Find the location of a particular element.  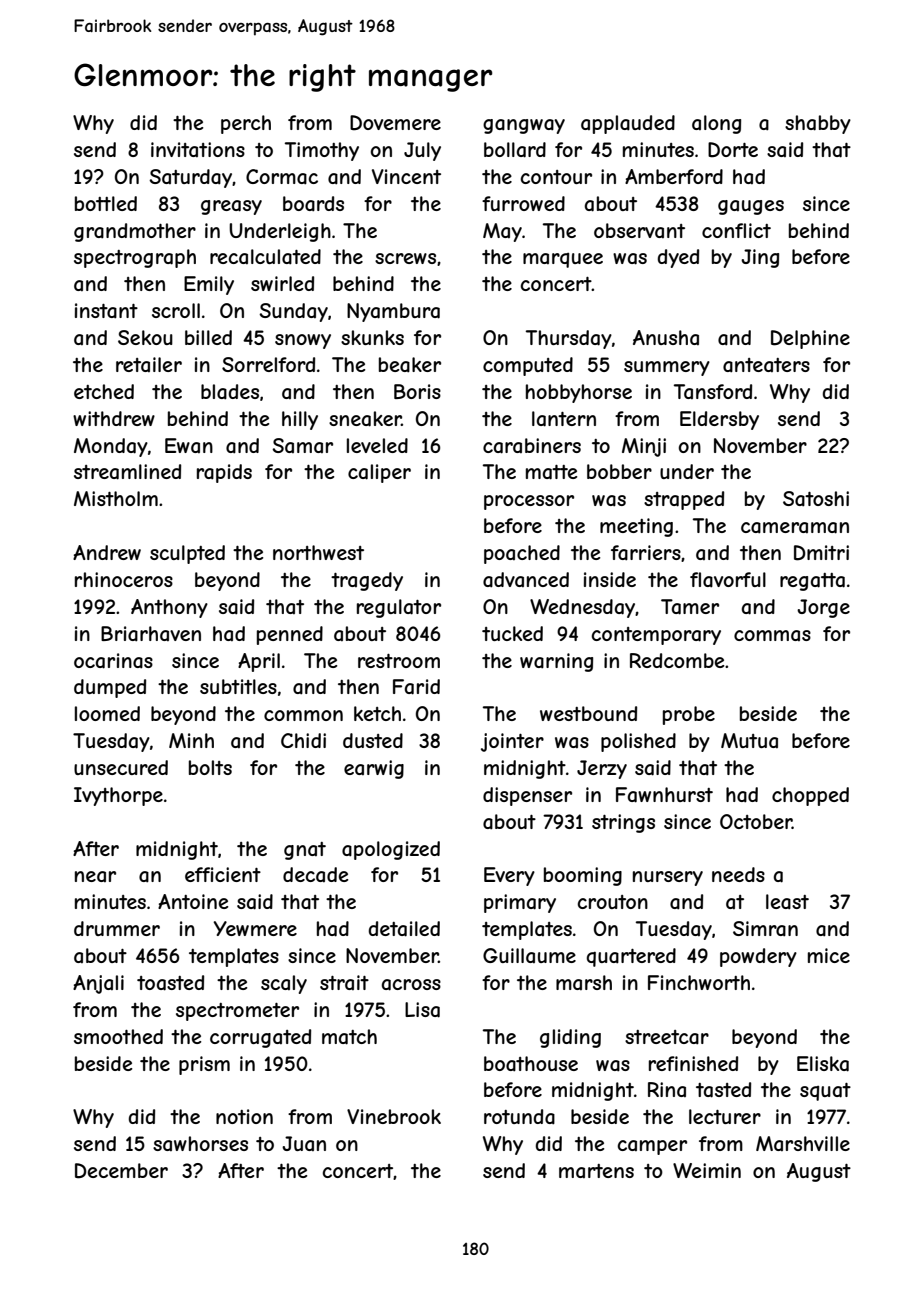

penned is located at coordinates (290, 635).
